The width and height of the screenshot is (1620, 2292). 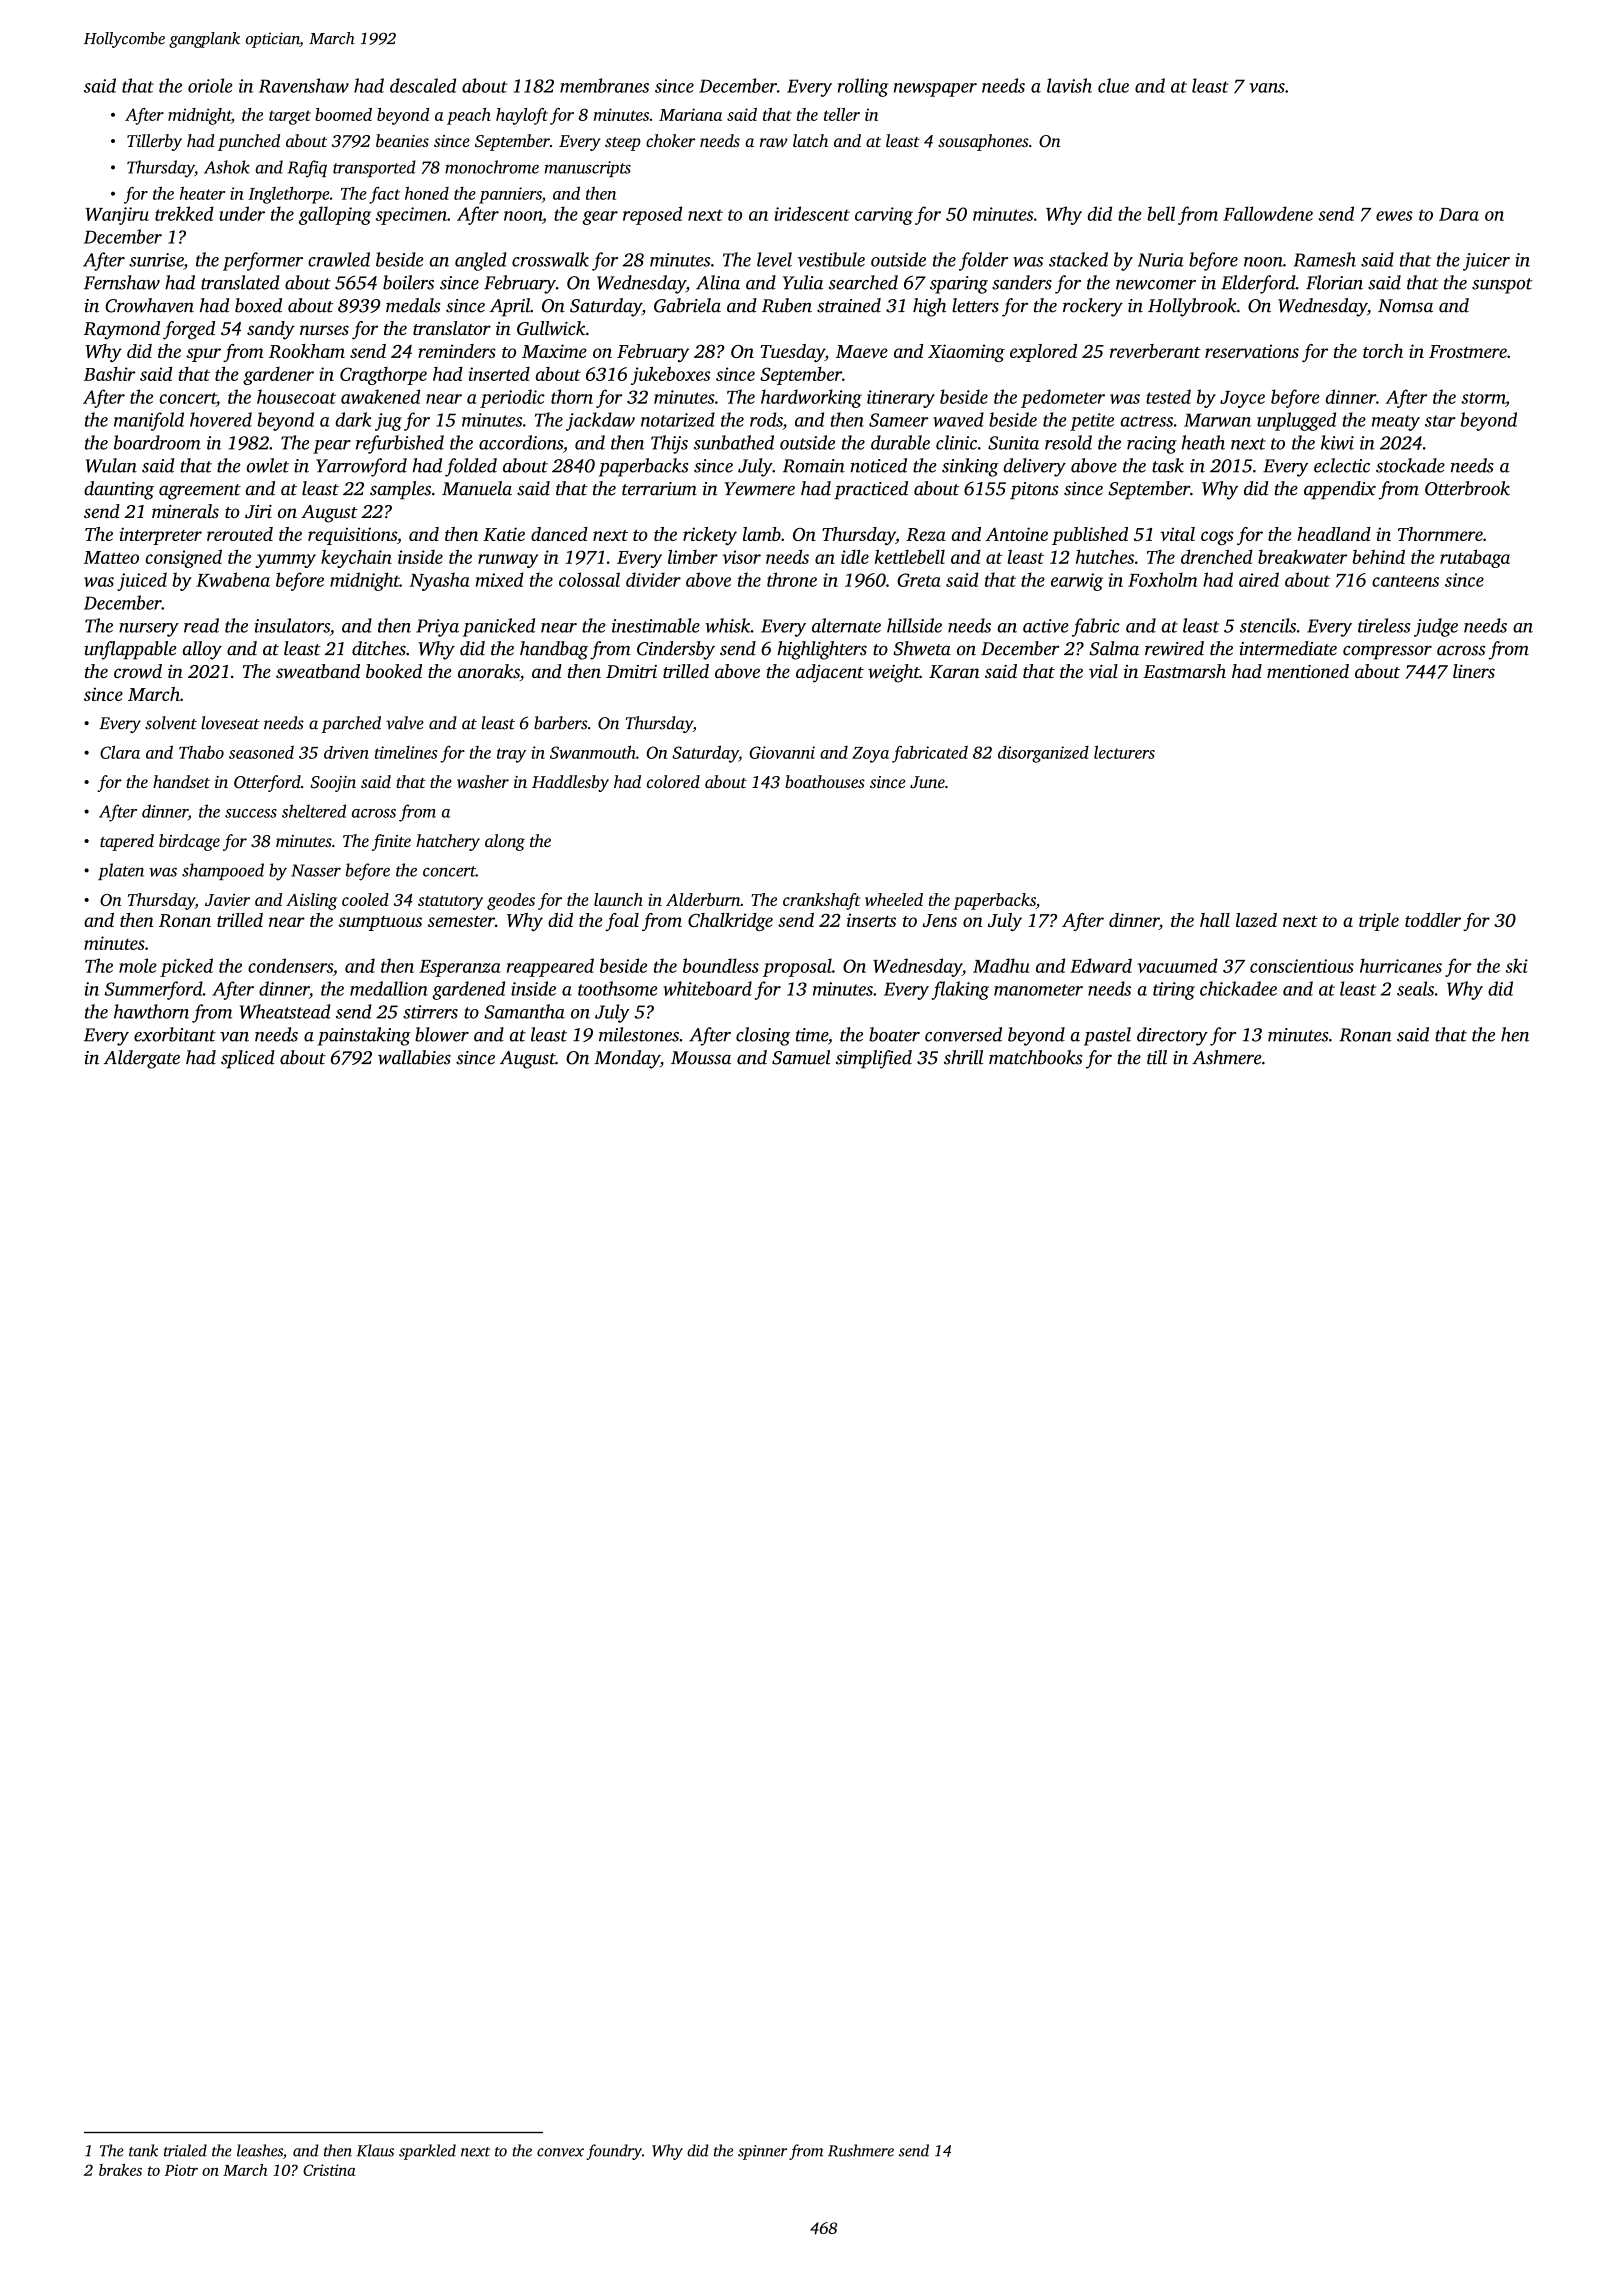 I want to click on Moussa, so click(x=701, y=1058).
